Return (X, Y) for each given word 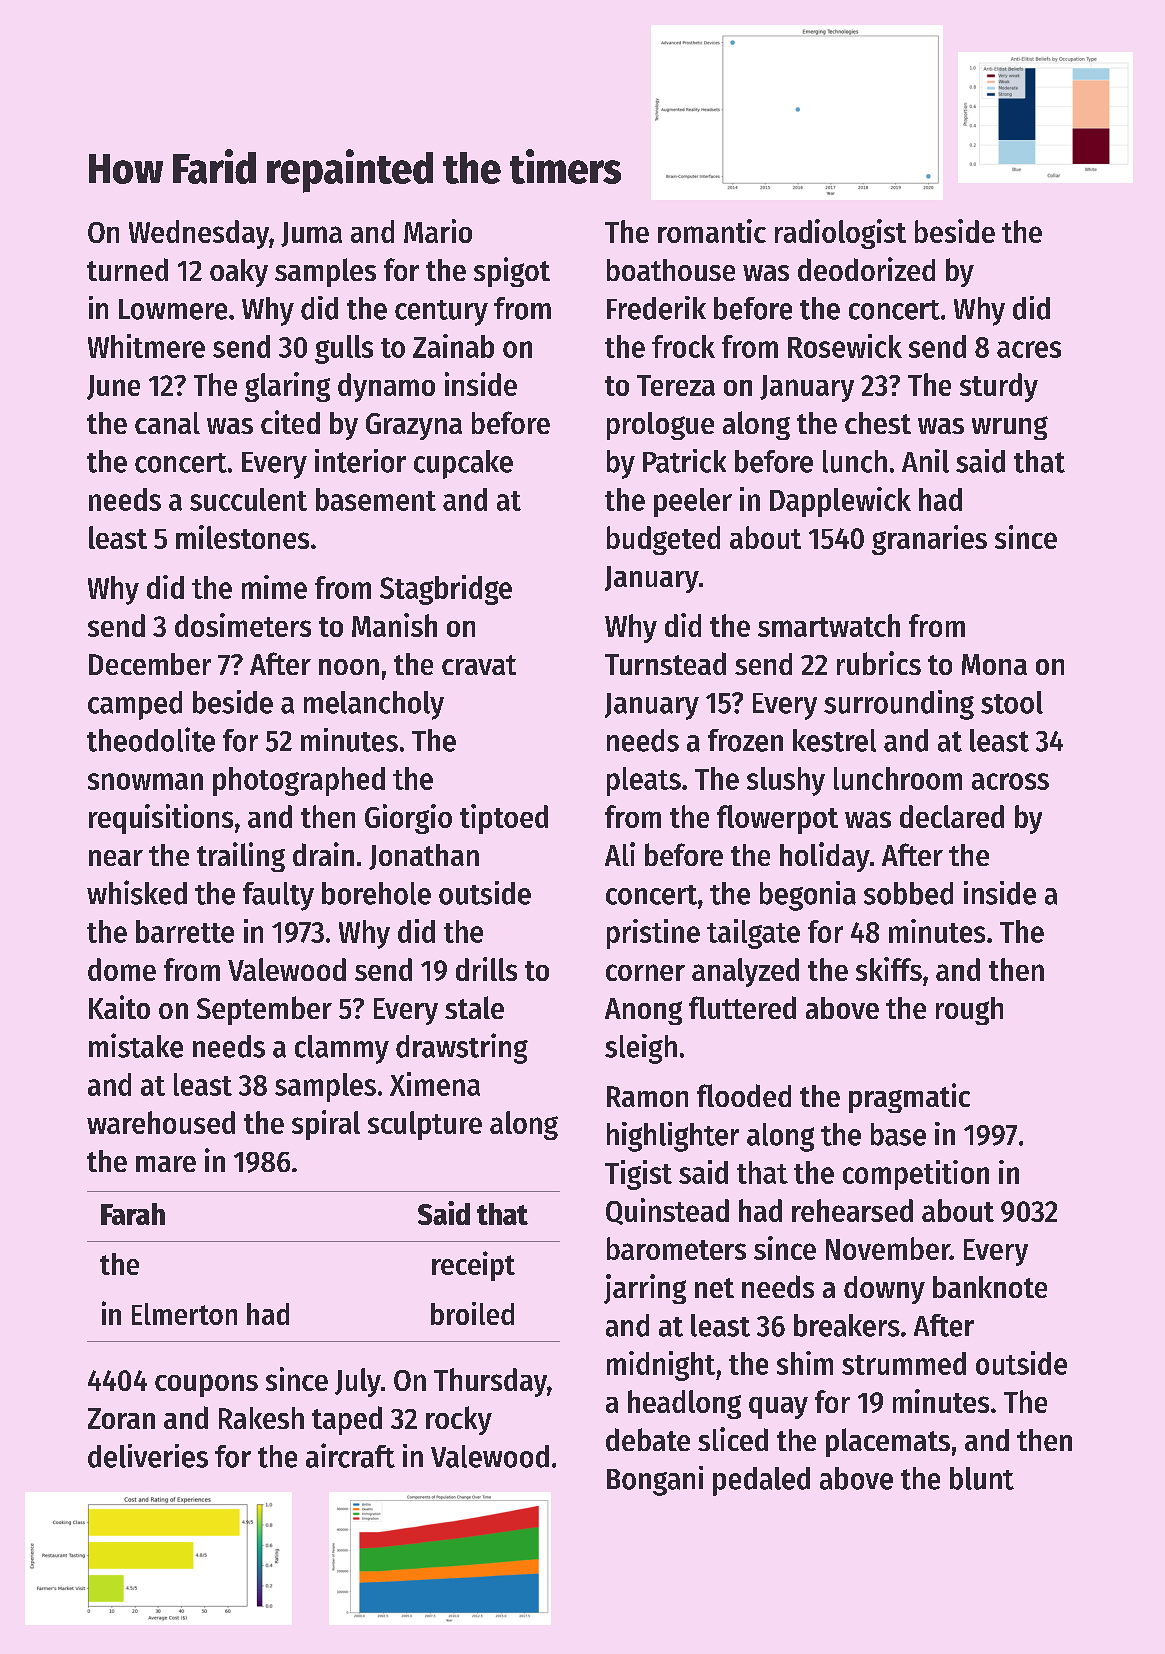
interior (360, 461)
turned (127, 269)
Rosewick (845, 346)
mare (166, 1164)
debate (648, 1439)
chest (878, 423)
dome (122, 969)
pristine (653, 934)
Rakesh (261, 1418)
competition (916, 1175)
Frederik (656, 308)
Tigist (638, 1175)
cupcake (463, 464)
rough (969, 1011)
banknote (990, 1287)
